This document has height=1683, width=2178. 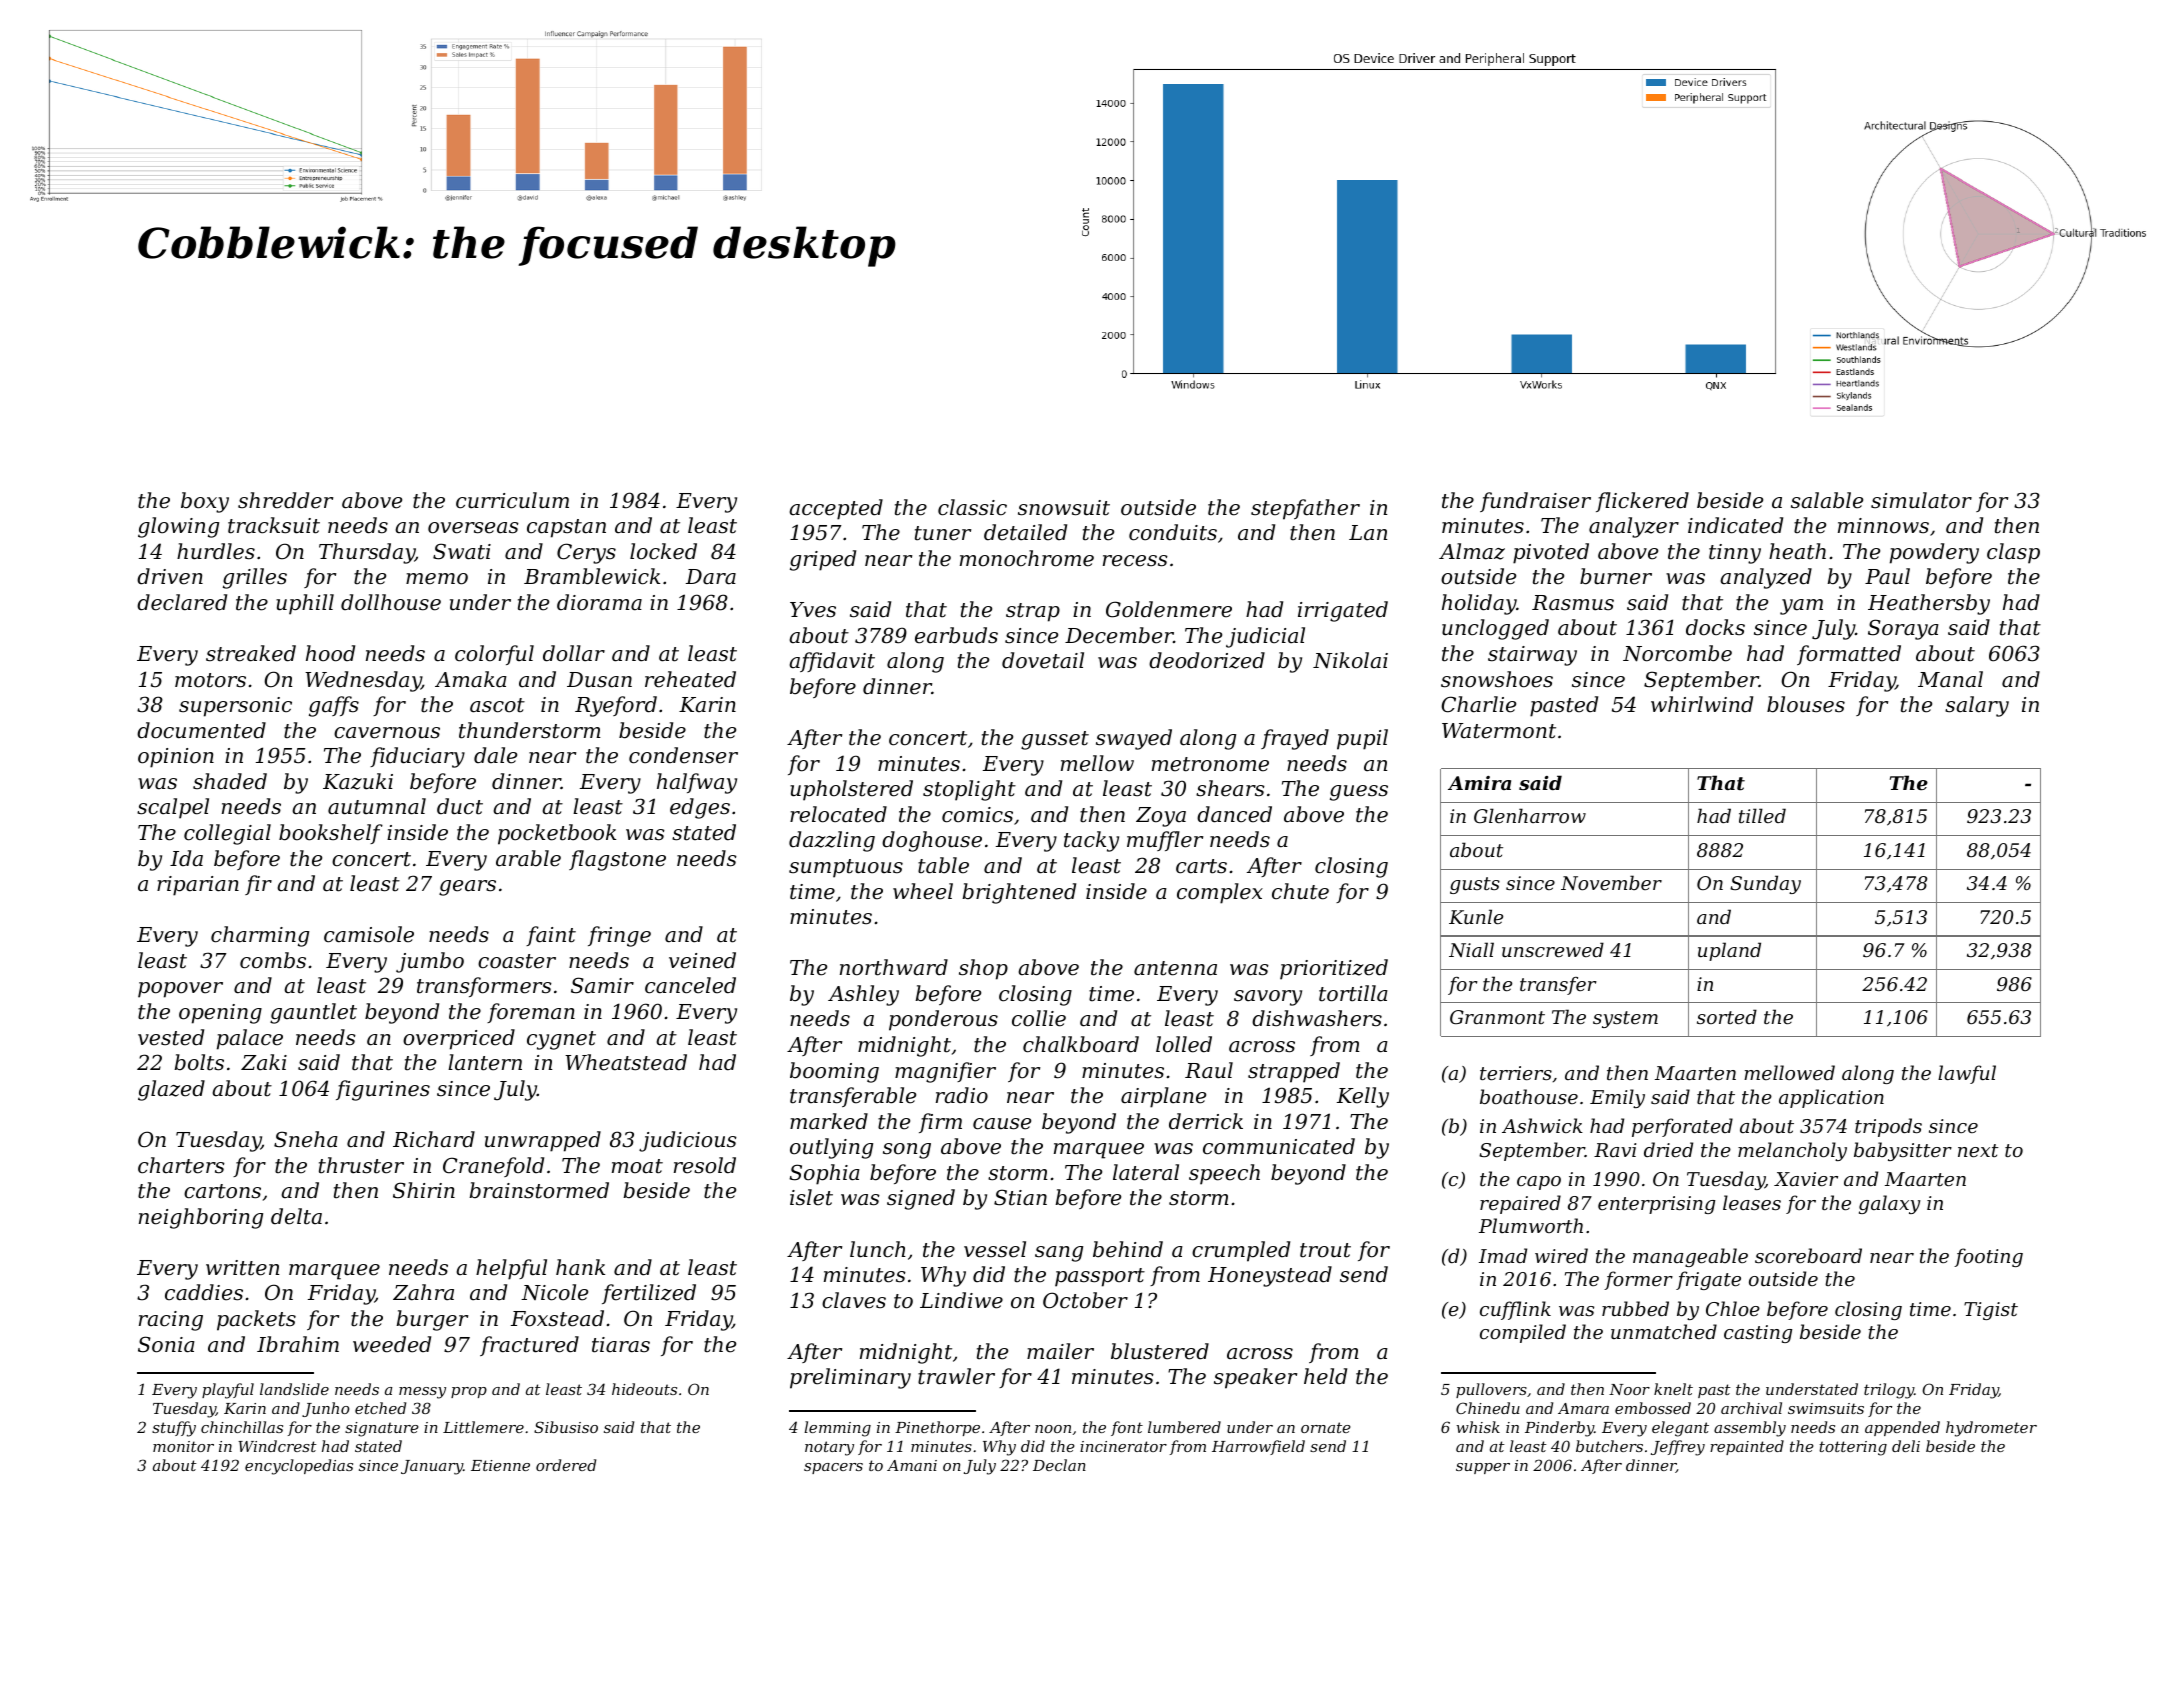 What do you see at coordinates (1977, 706) in the document?
I see `salary` at bounding box center [1977, 706].
